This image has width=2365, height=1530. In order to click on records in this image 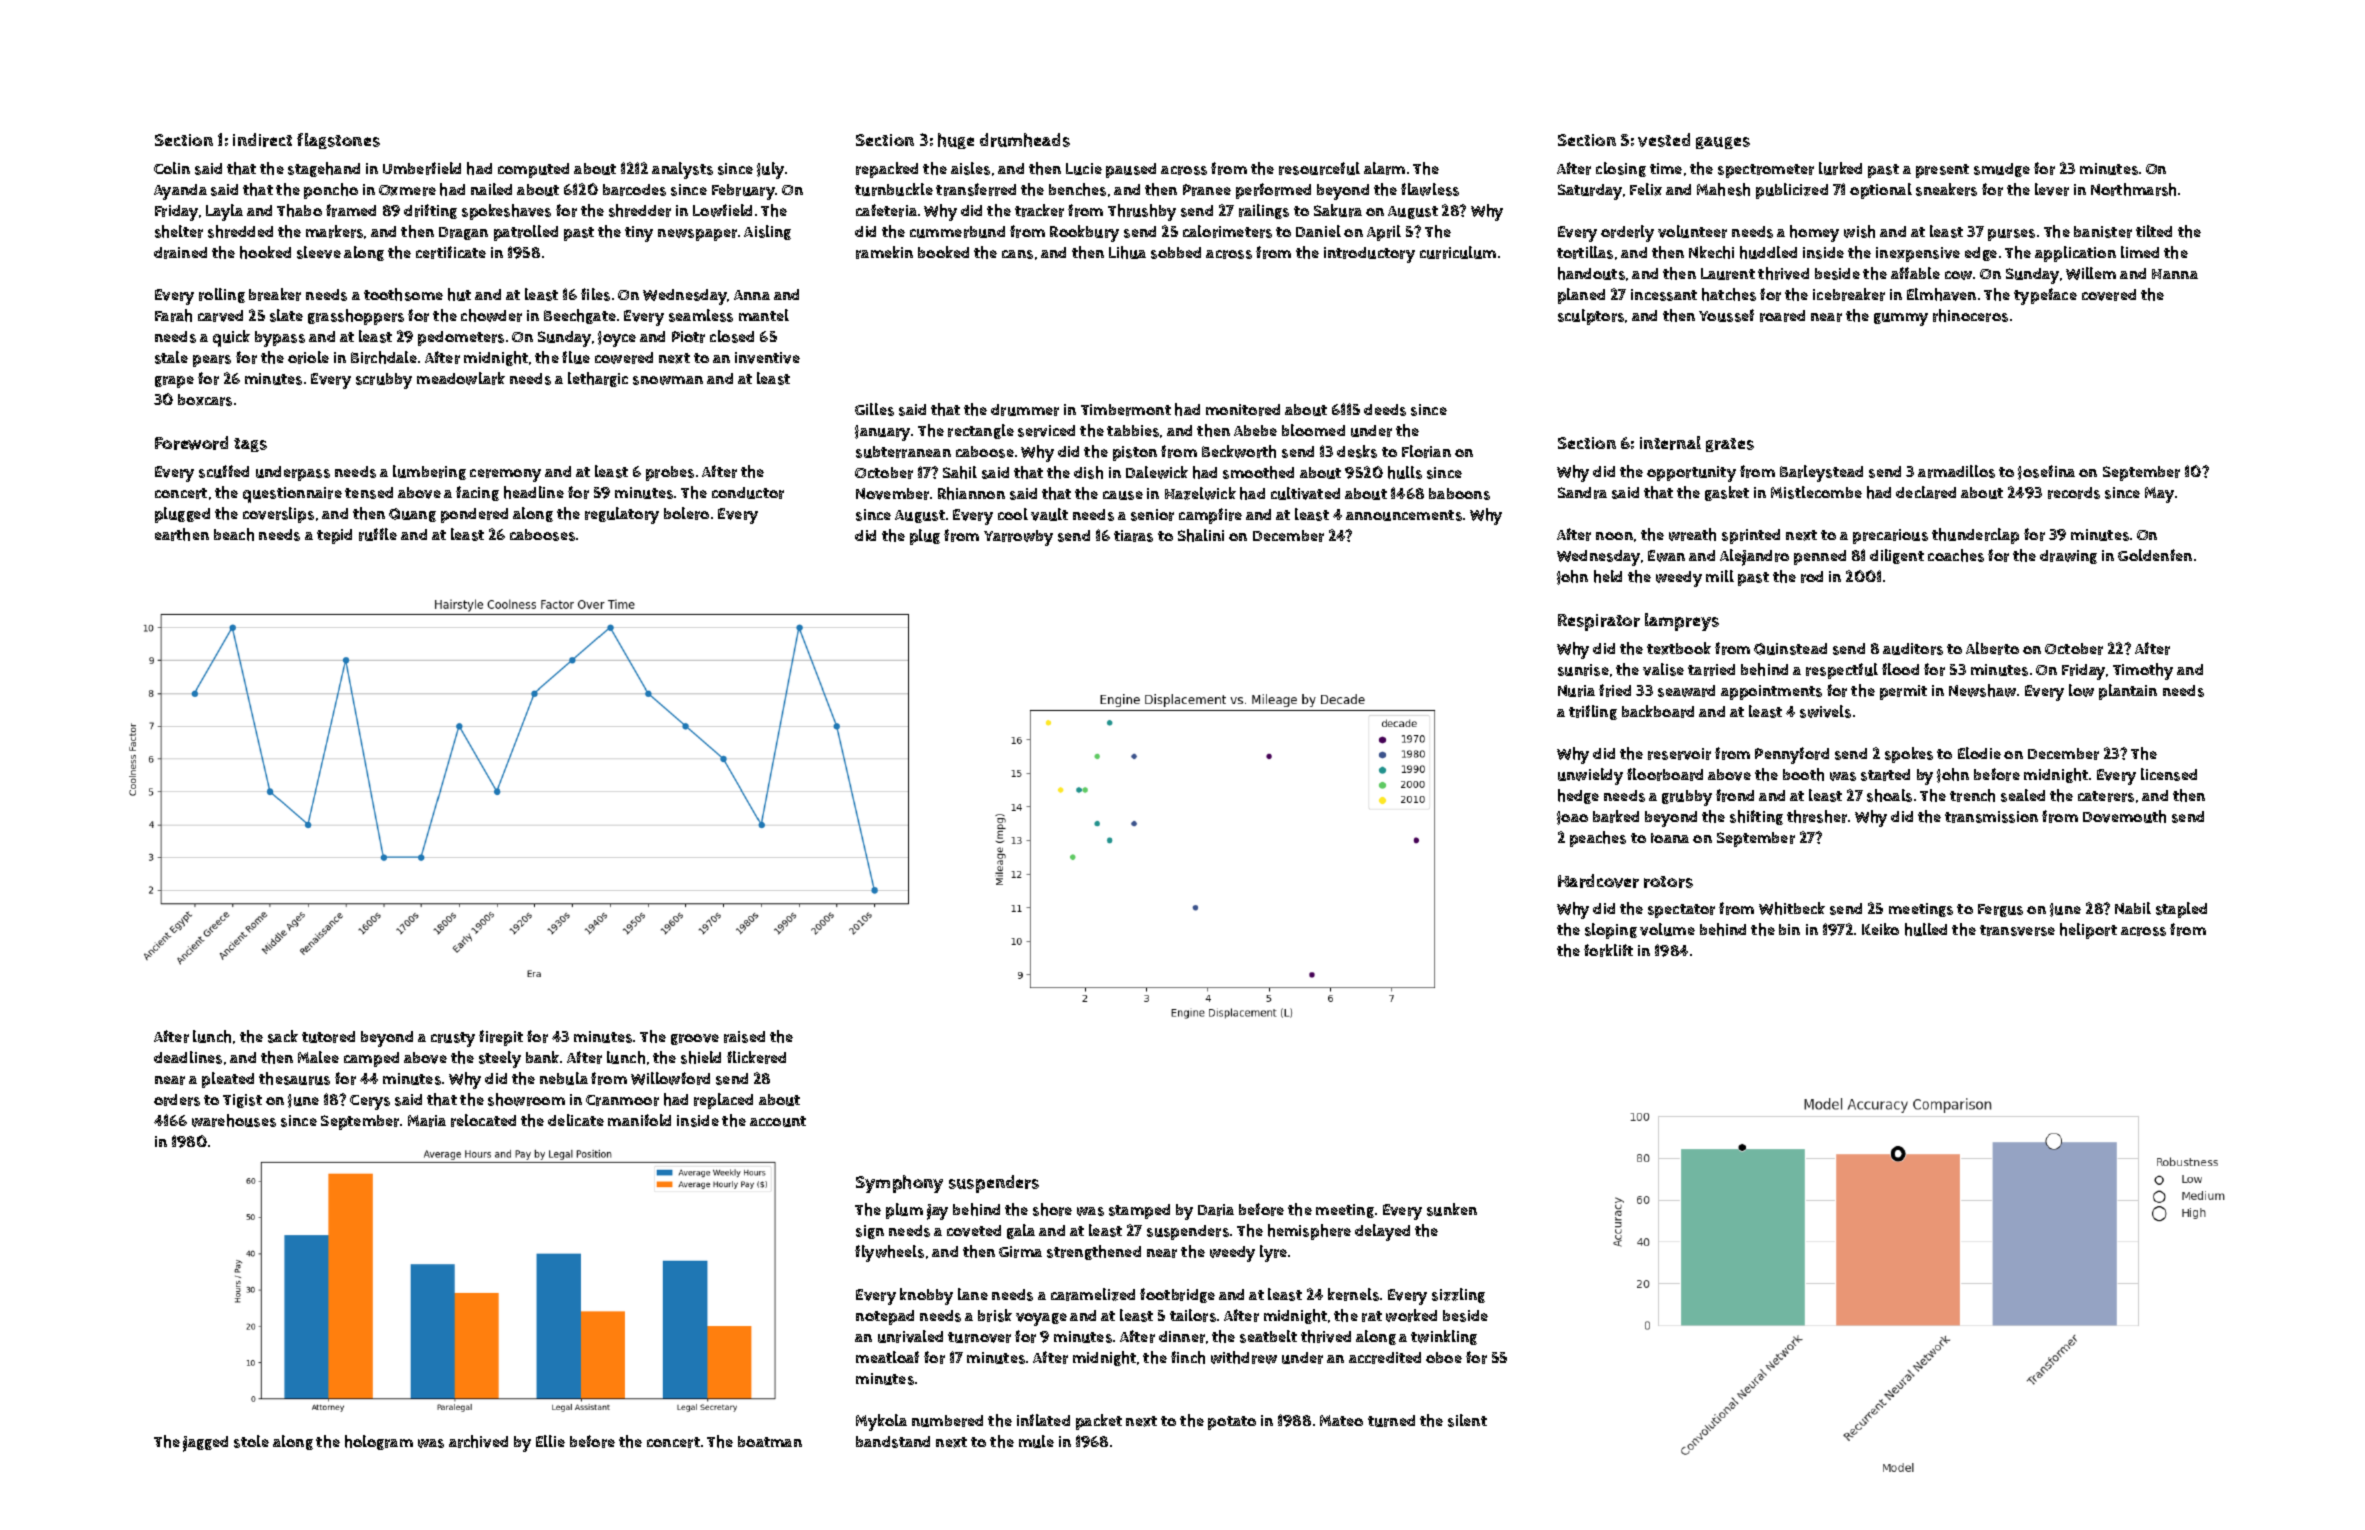, I will do `click(2074, 493)`.
